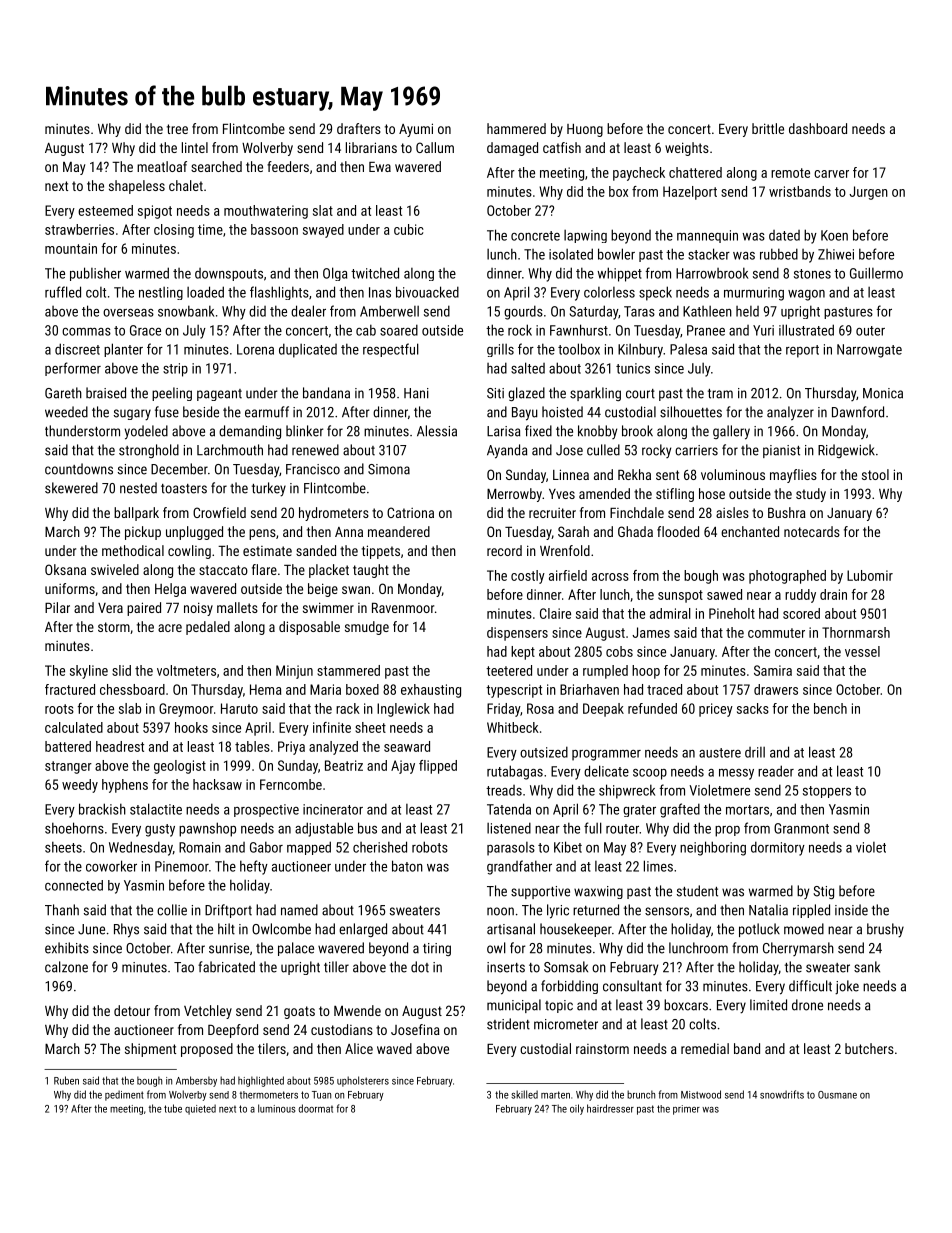 The height and width of the page is (1233, 952). I want to click on Palesa, so click(688, 349).
